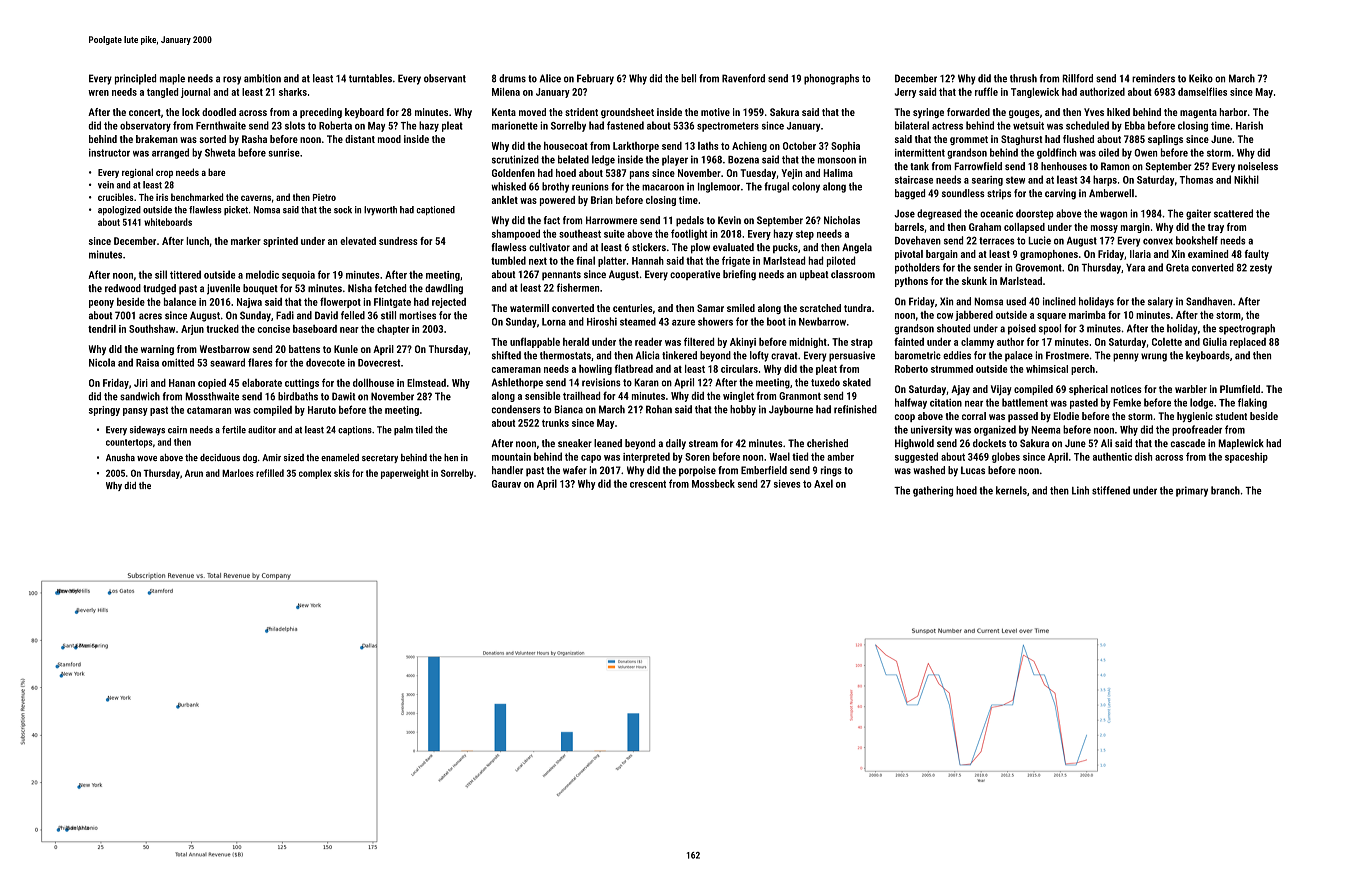 The height and width of the image is (887, 1372). I want to click on whiteboards, so click(168, 222).
